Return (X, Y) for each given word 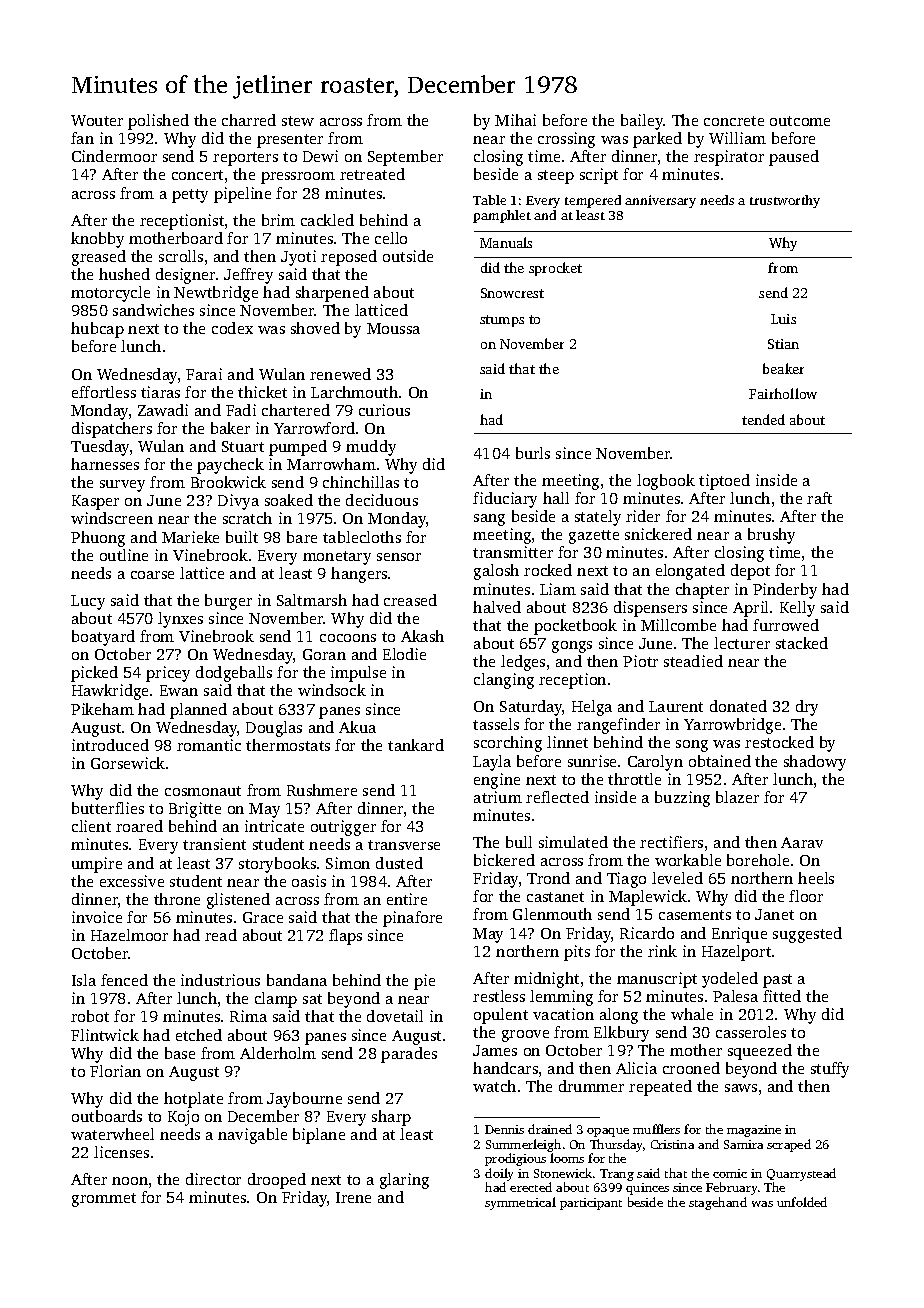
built (242, 537)
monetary (337, 558)
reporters (245, 159)
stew (298, 121)
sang (489, 520)
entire (407, 899)
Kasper (95, 502)
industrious (220, 980)
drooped (277, 1181)
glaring (404, 1181)
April (750, 609)
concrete (734, 121)
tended (763, 419)
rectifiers (671, 842)
